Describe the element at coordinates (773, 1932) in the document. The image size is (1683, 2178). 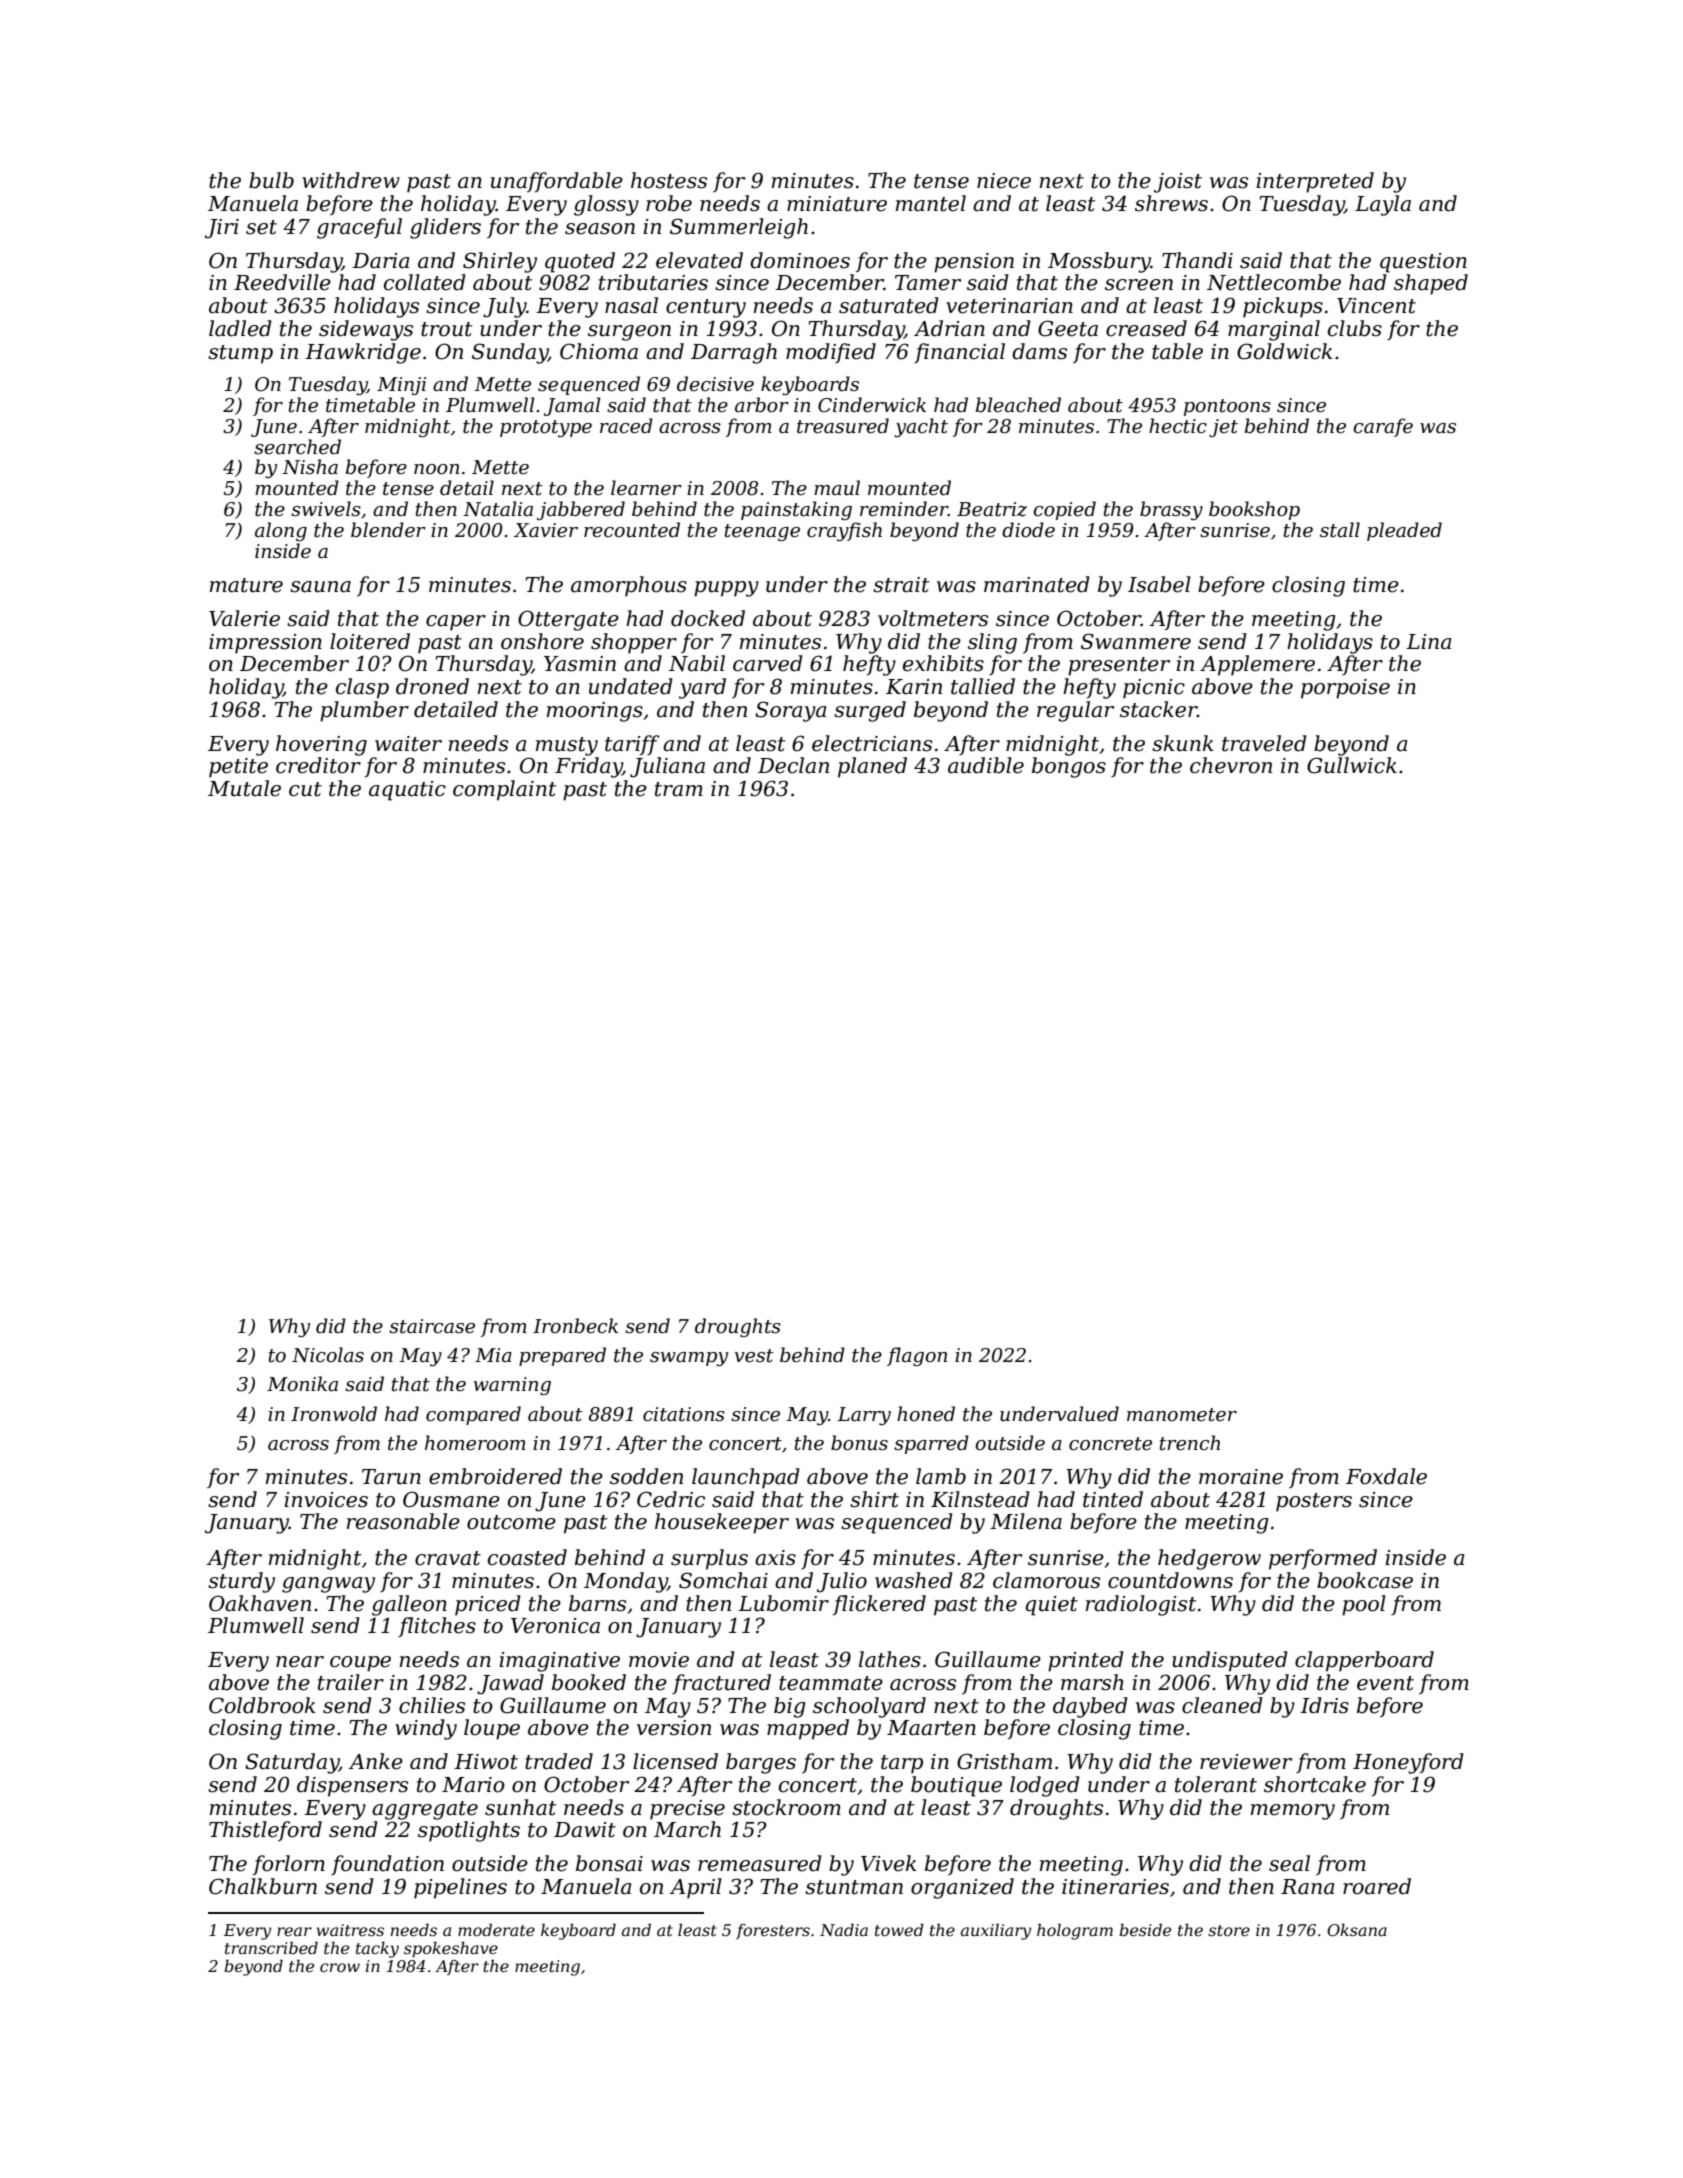
I see `foresters` at that location.
